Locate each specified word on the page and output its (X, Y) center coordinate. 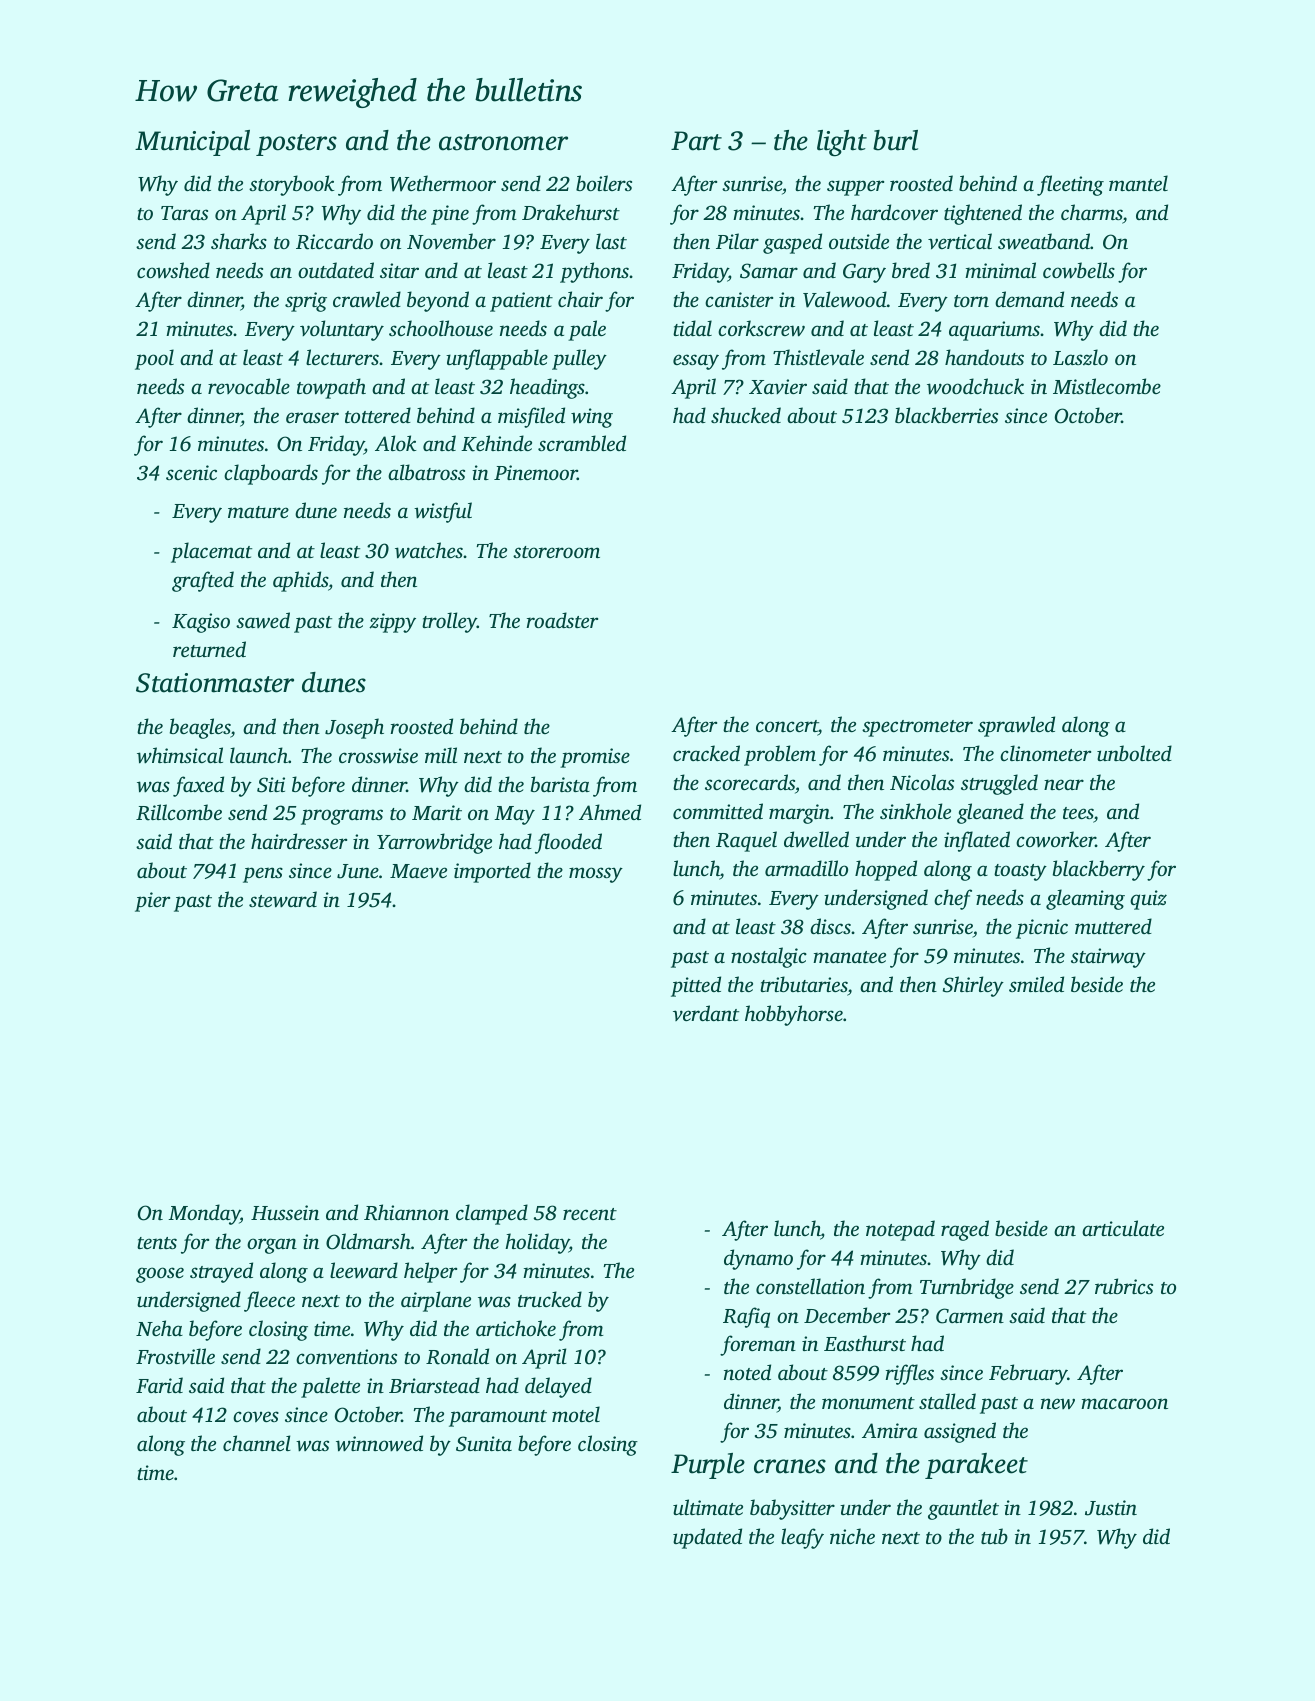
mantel (1138, 183)
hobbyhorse (794, 1015)
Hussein (285, 1212)
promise (595, 758)
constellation (810, 1286)
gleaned (990, 813)
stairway (1108, 958)
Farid (159, 1385)
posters (296, 145)
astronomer (503, 142)
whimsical (180, 755)
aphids (300, 581)
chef (953, 899)
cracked (706, 753)
